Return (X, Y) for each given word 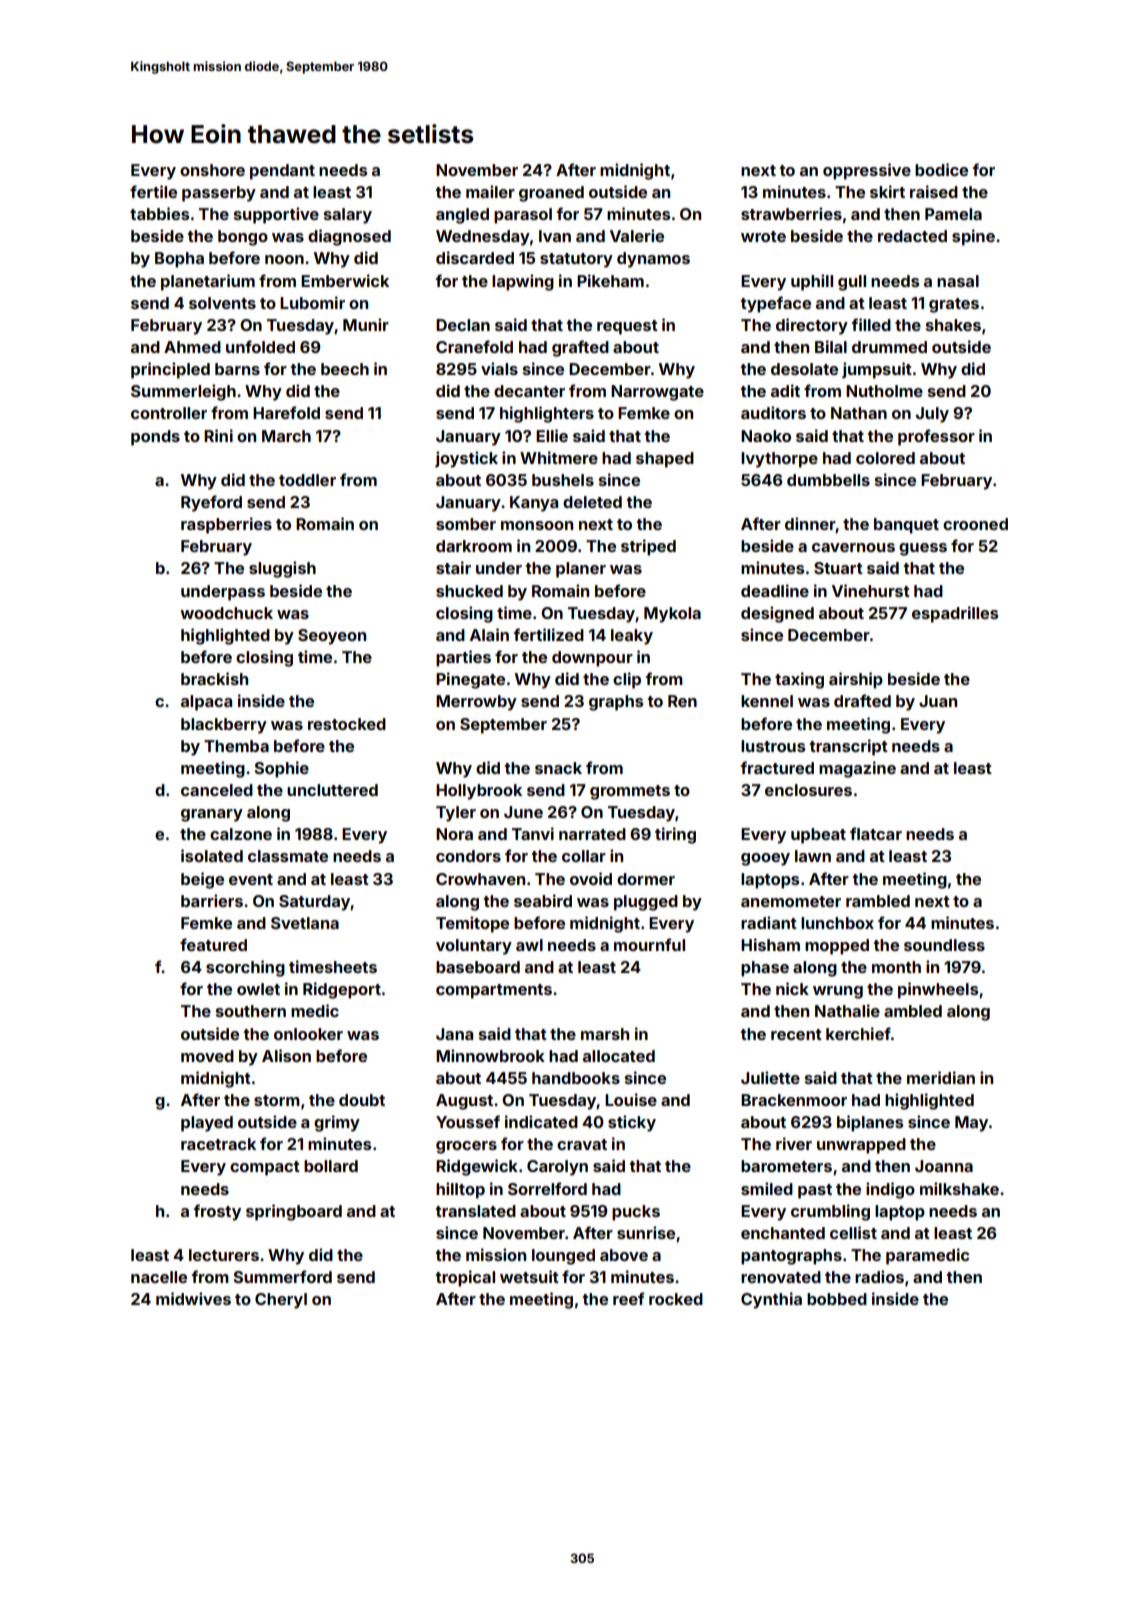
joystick (466, 459)
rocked (676, 1299)
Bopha (179, 260)
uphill (812, 282)
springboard (294, 1212)
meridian (941, 1077)
